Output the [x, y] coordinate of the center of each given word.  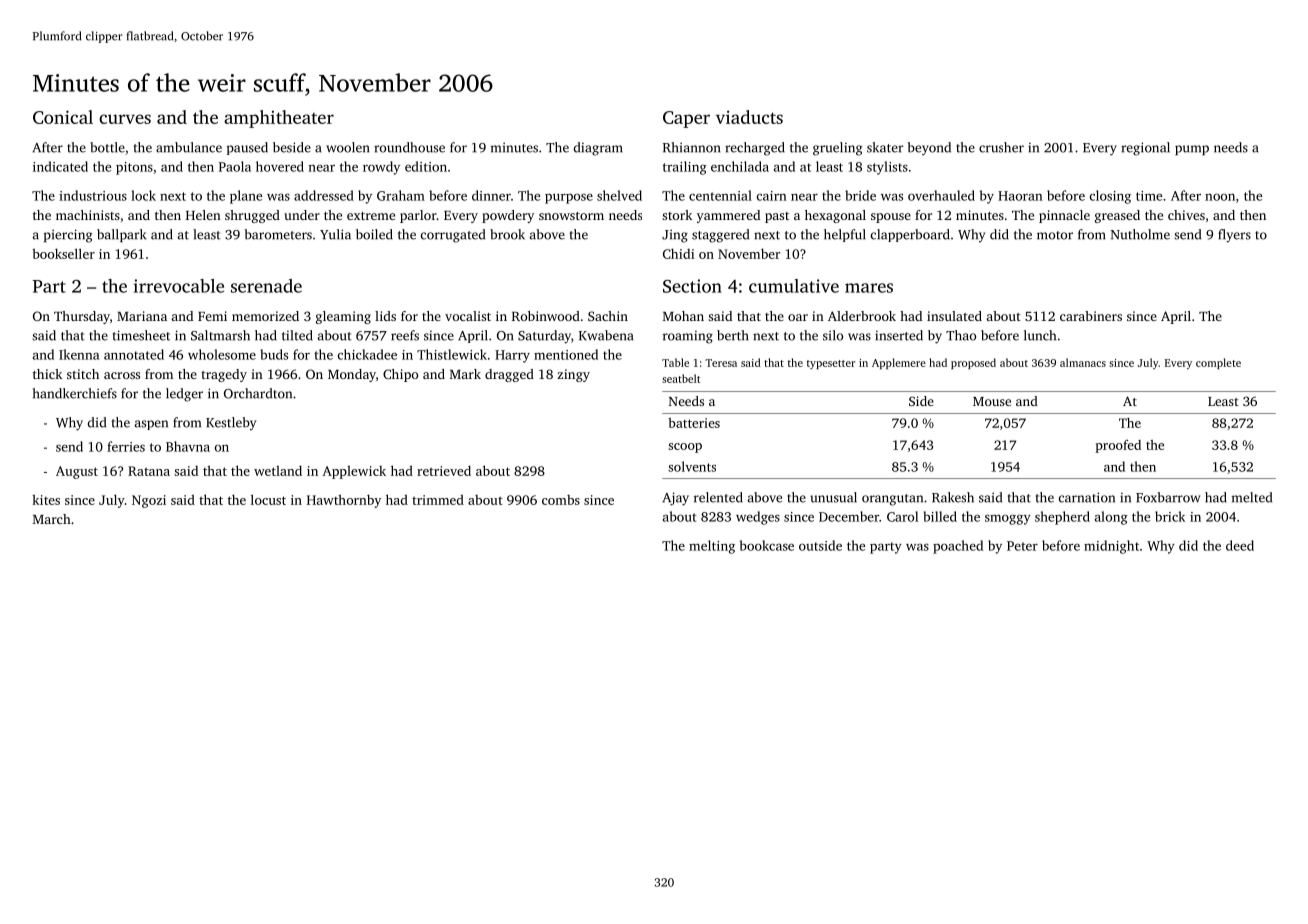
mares [869, 288]
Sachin [608, 316]
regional [1145, 149]
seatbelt [681, 378]
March [52, 519]
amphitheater [279, 119]
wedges [758, 518]
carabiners [1091, 316]
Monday [352, 375]
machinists [88, 215]
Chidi [678, 253]
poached [958, 547]
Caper [686, 119]
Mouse [992, 401]
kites [46, 499]
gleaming [343, 317]
